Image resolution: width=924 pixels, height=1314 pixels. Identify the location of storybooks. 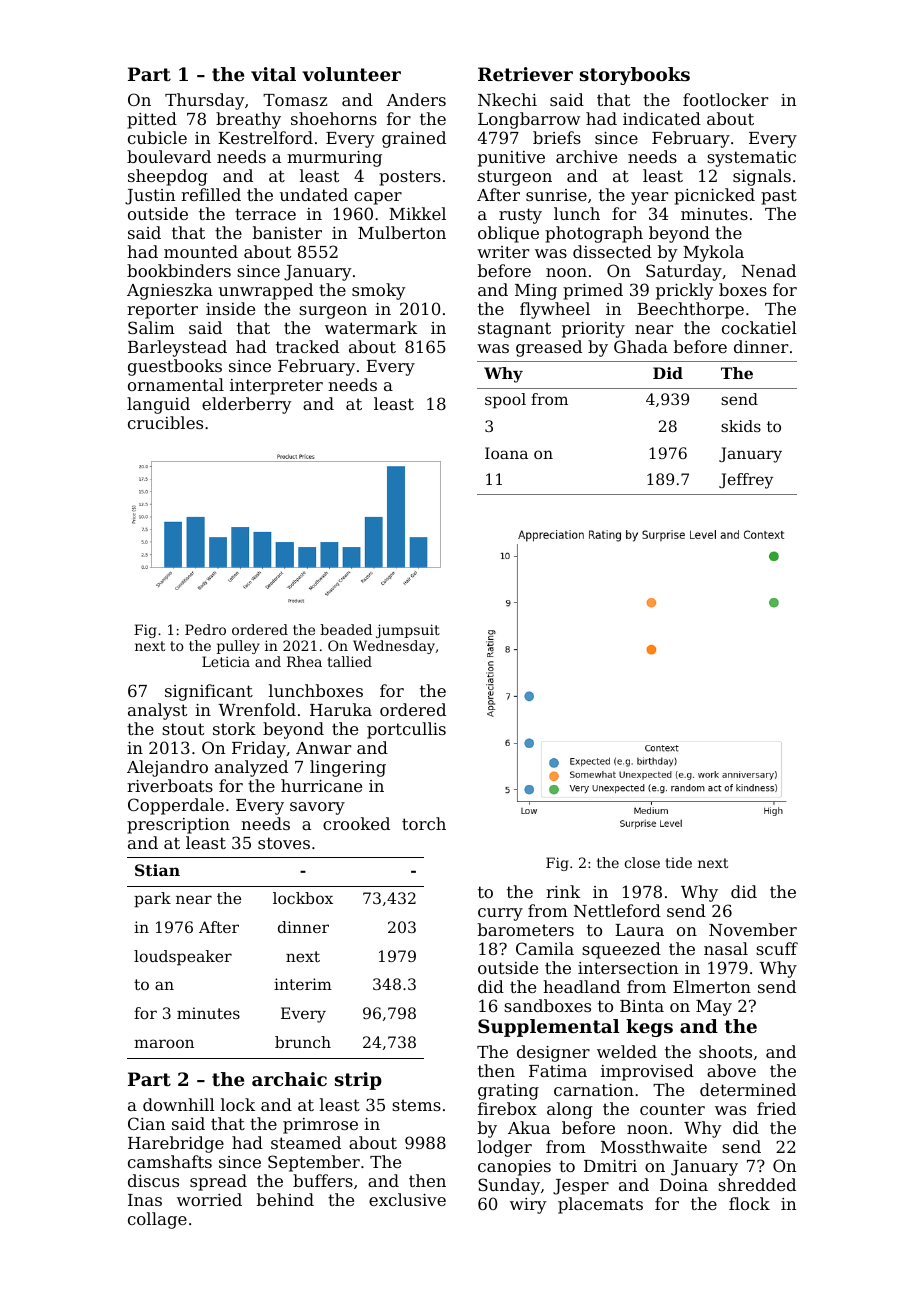
(635, 76).
